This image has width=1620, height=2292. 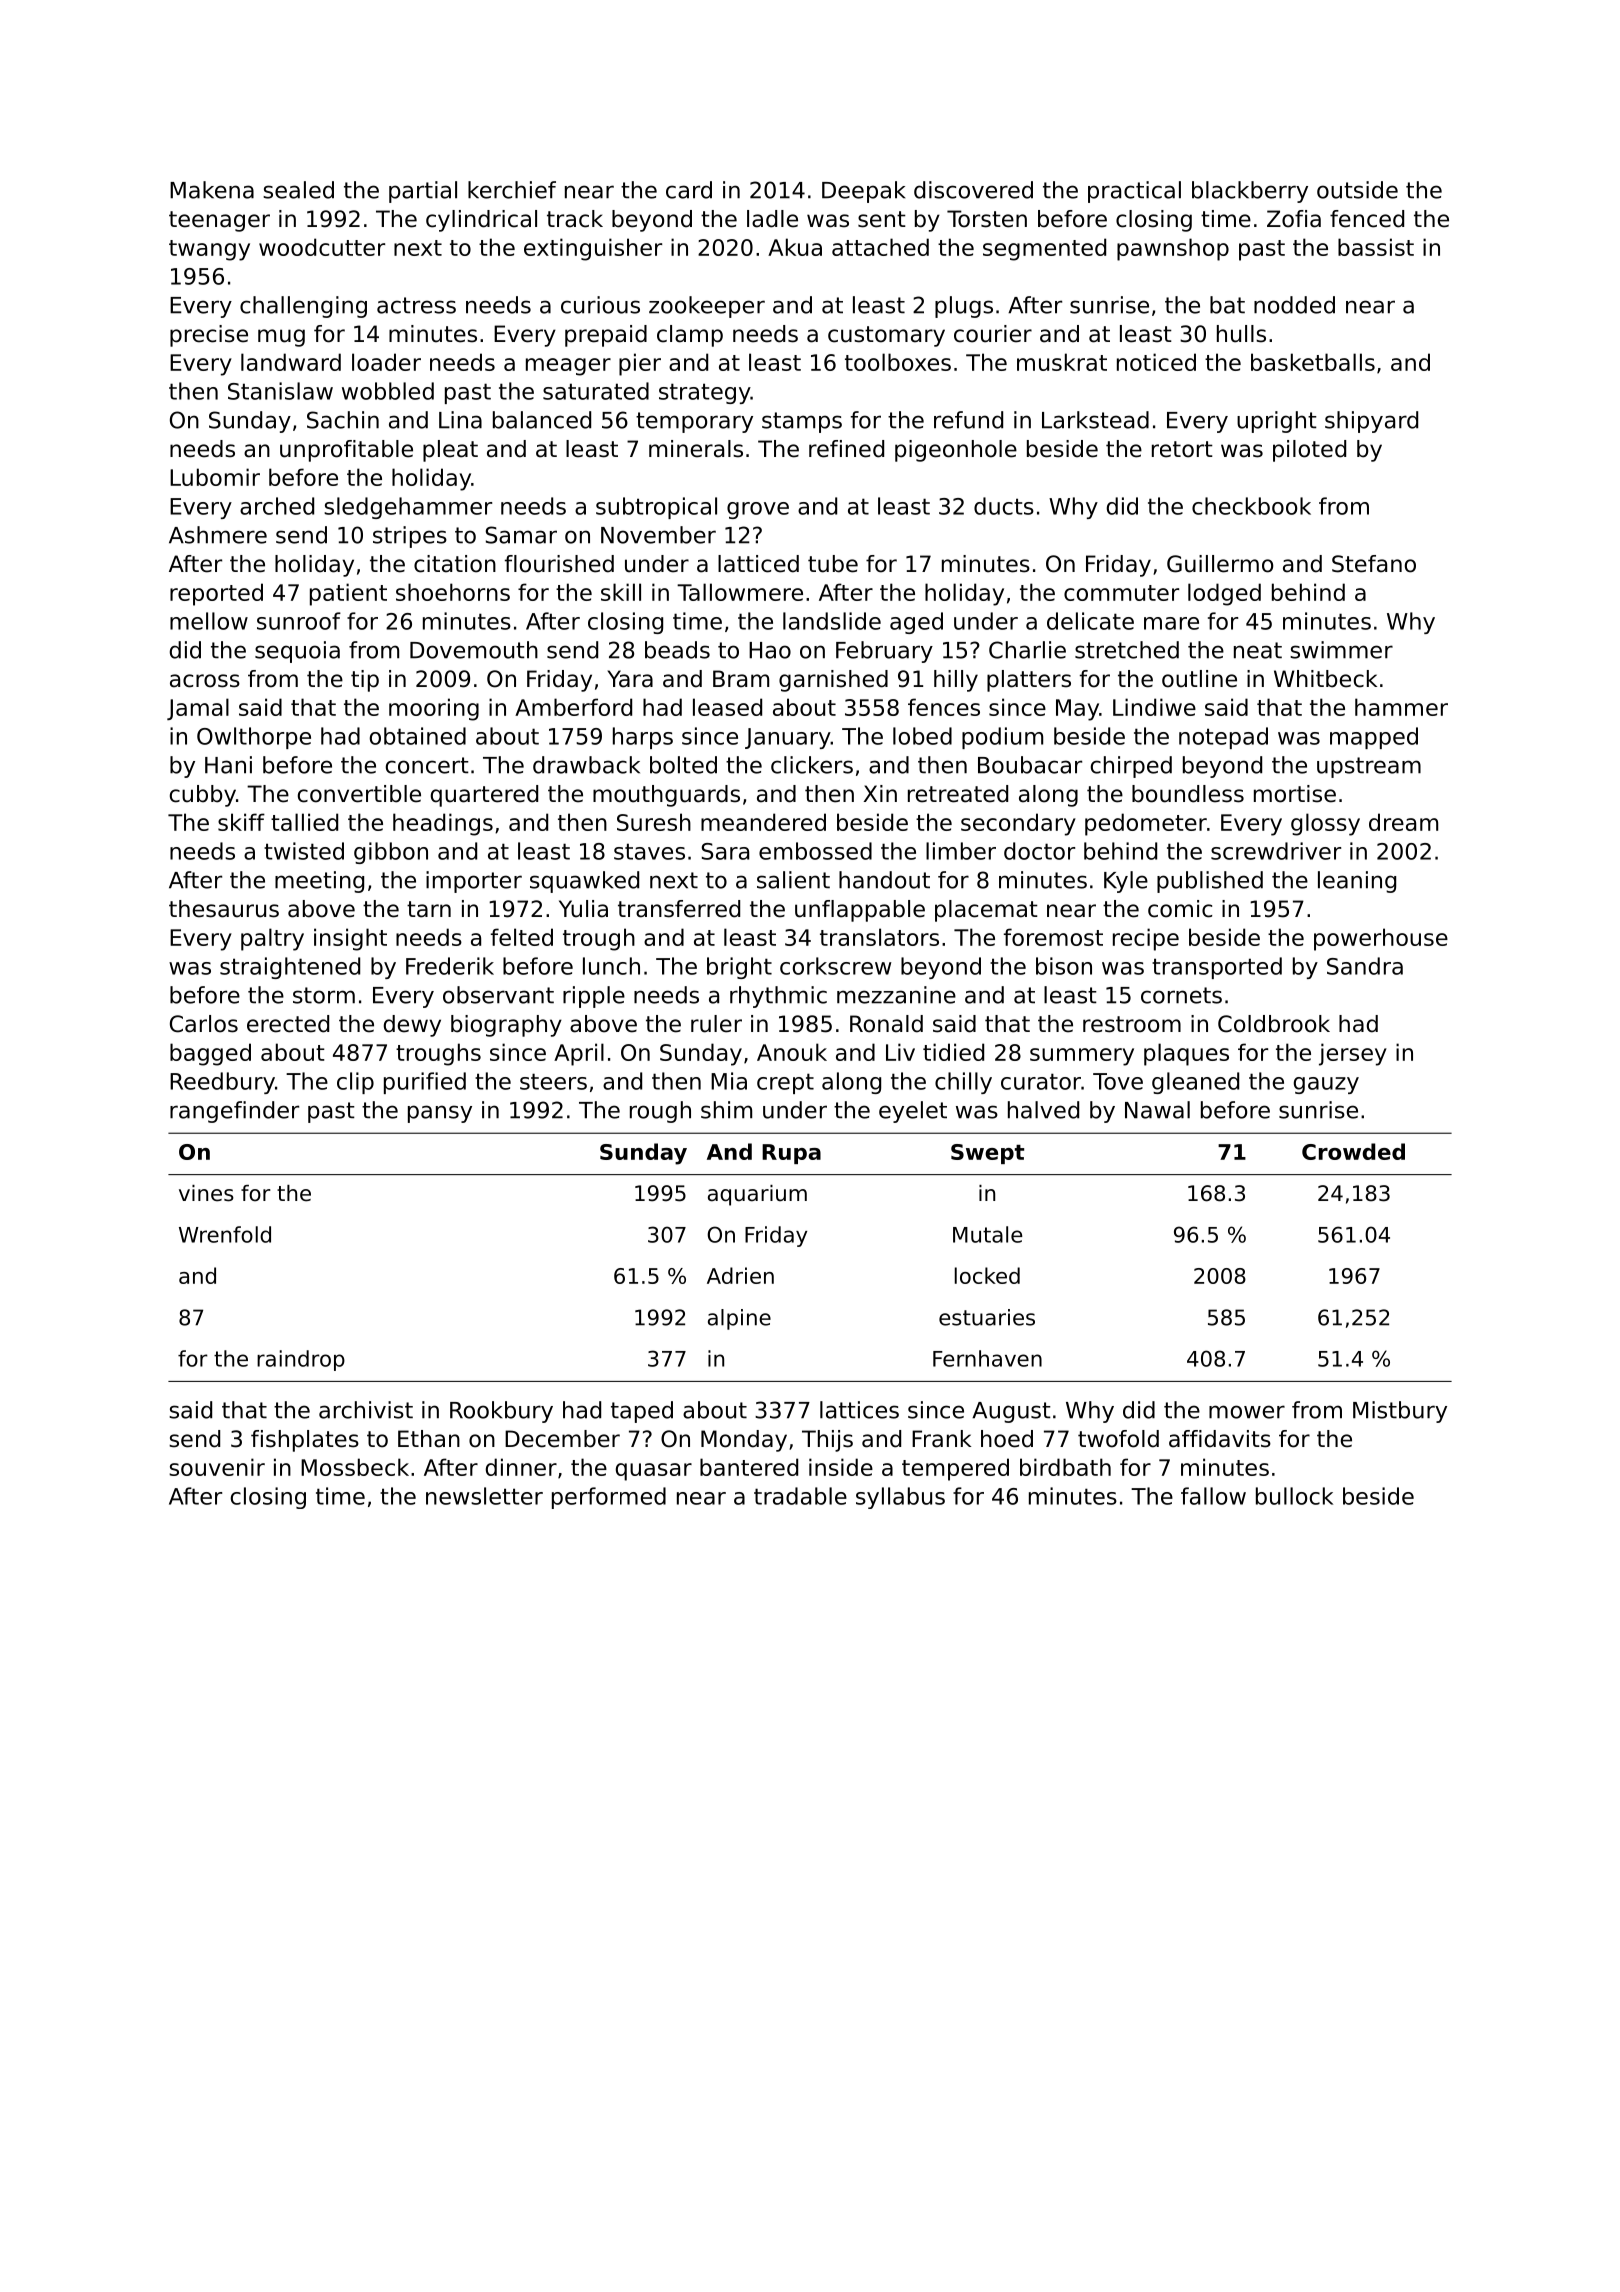 What do you see at coordinates (1365, 966) in the image?
I see `Sandra` at bounding box center [1365, 966].
